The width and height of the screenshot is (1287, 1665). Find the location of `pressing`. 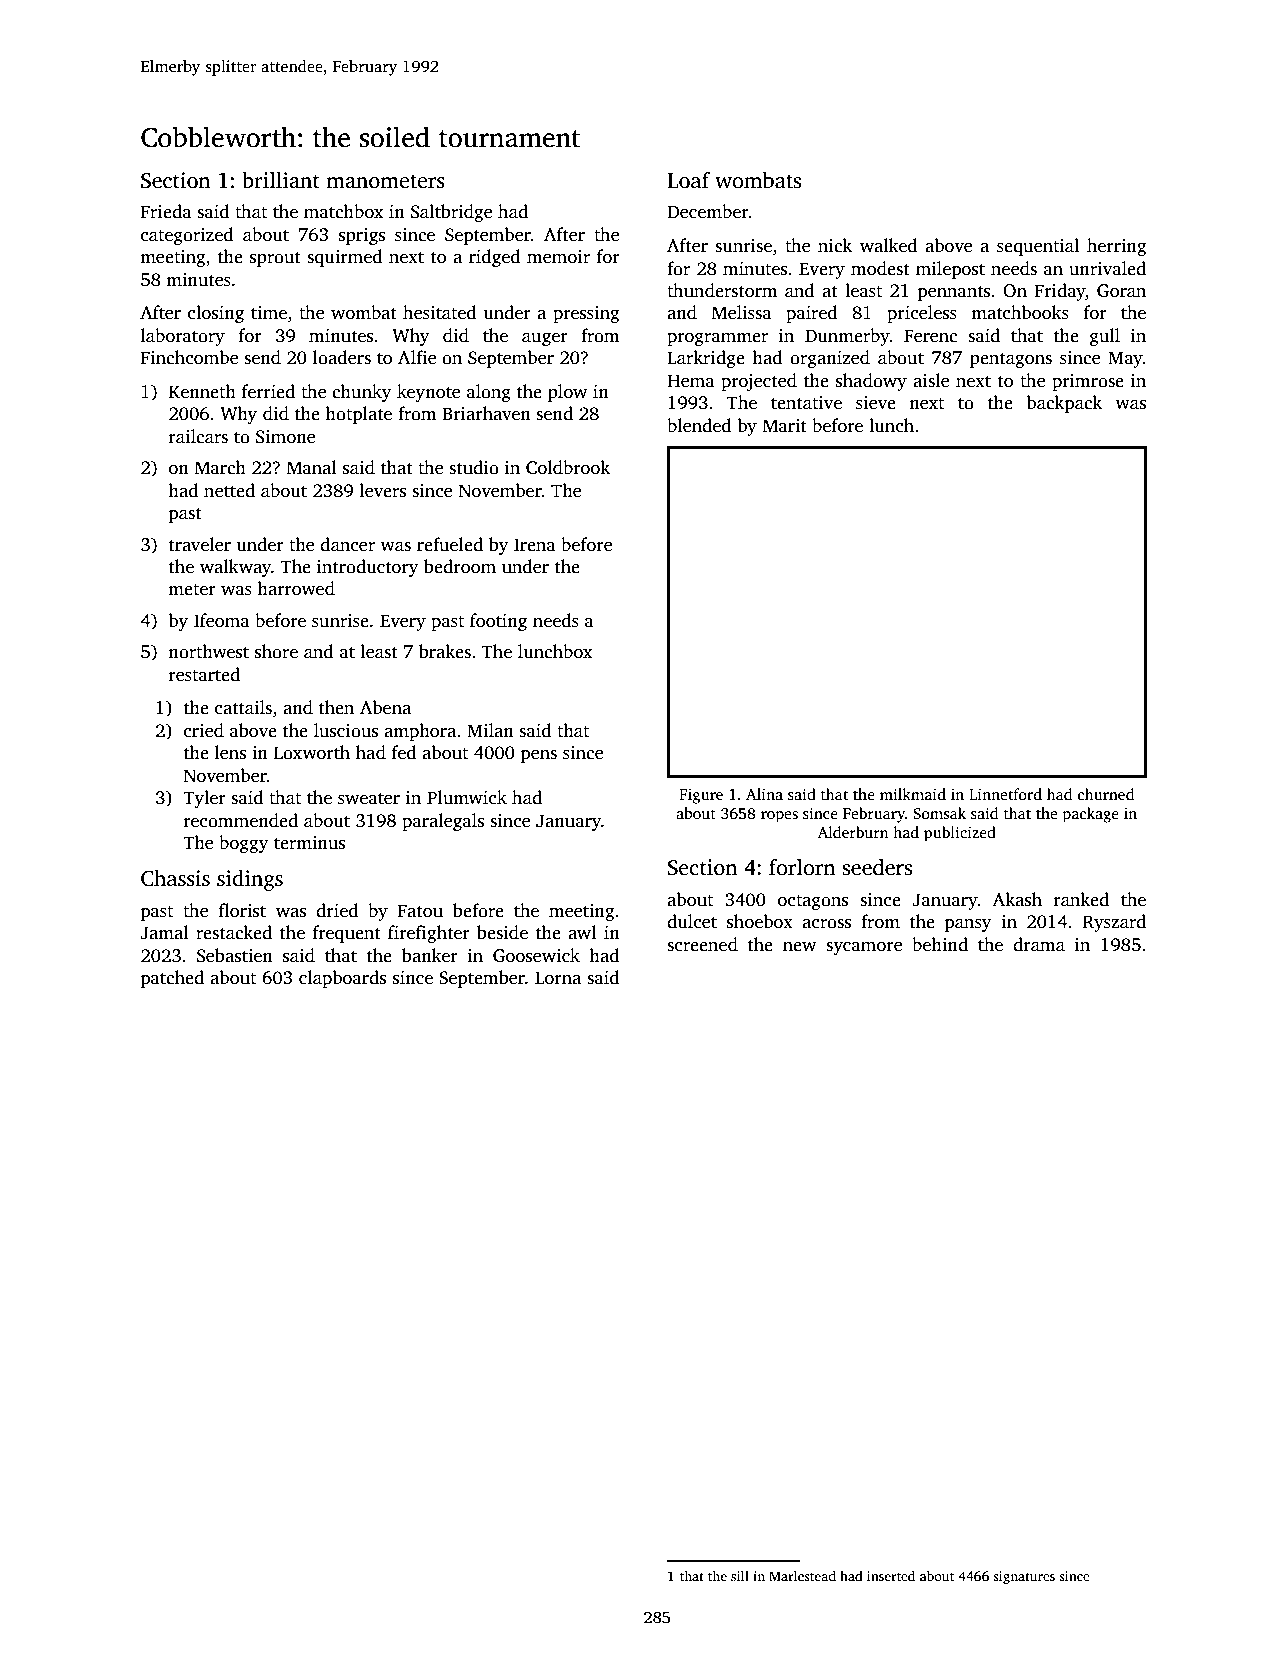

pressing is located at coordinates (586, 314).
